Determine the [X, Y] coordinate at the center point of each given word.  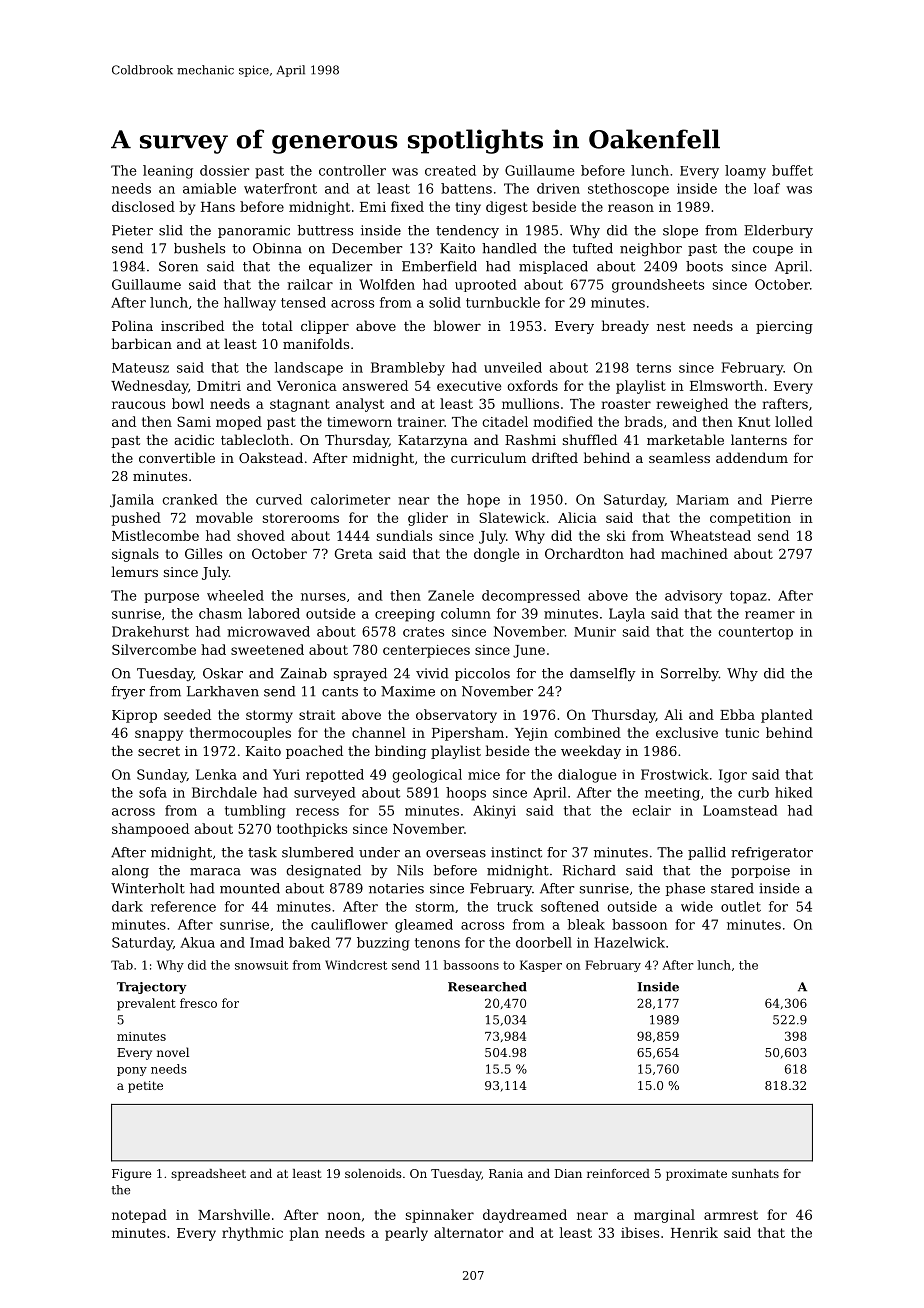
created [450, 170]
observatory [456, 716]
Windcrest [356, 965]
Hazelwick [629, 942]
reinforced [618, 1173]
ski [616, 535]
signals [135, 555]
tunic [742, 733]
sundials [404, 535]
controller [352, 170]
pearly [406, 1234]
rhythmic [252, 1234]
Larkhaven [223, 691]
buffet [792, 170]
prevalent [146, 1004]
